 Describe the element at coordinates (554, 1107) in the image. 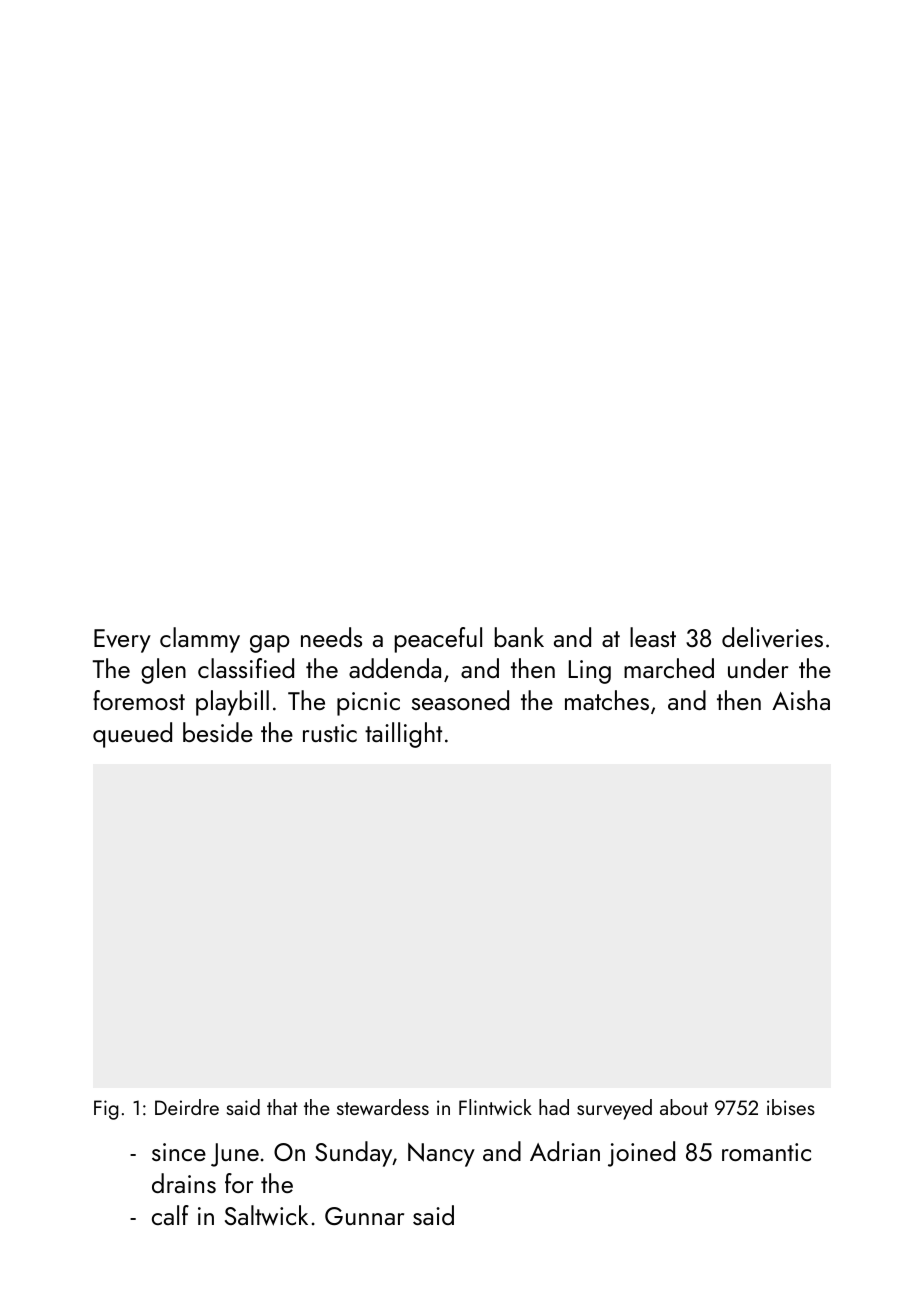

I see `had` at that location.
